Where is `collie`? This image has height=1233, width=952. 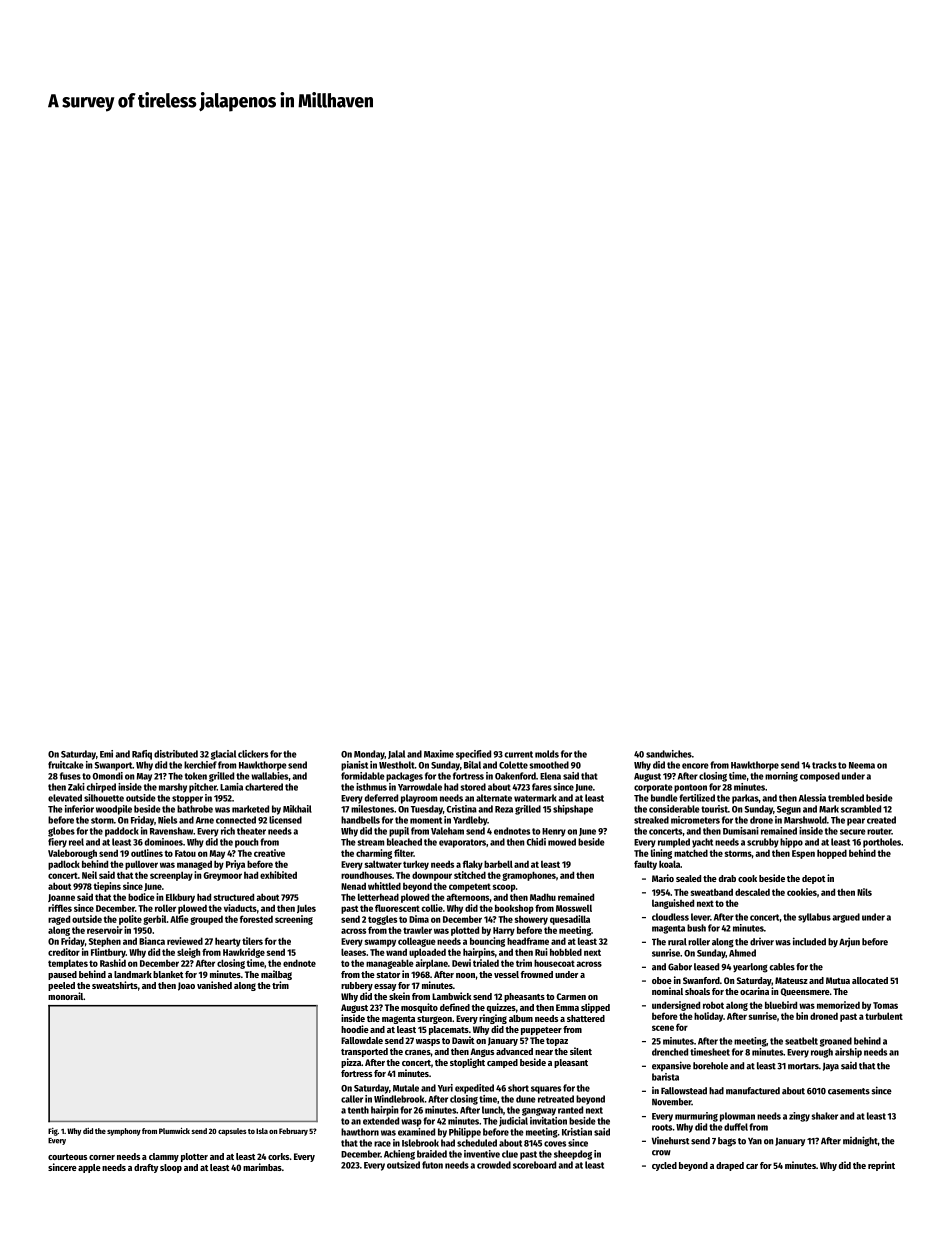 collie is located at coordinates (432, 908).
